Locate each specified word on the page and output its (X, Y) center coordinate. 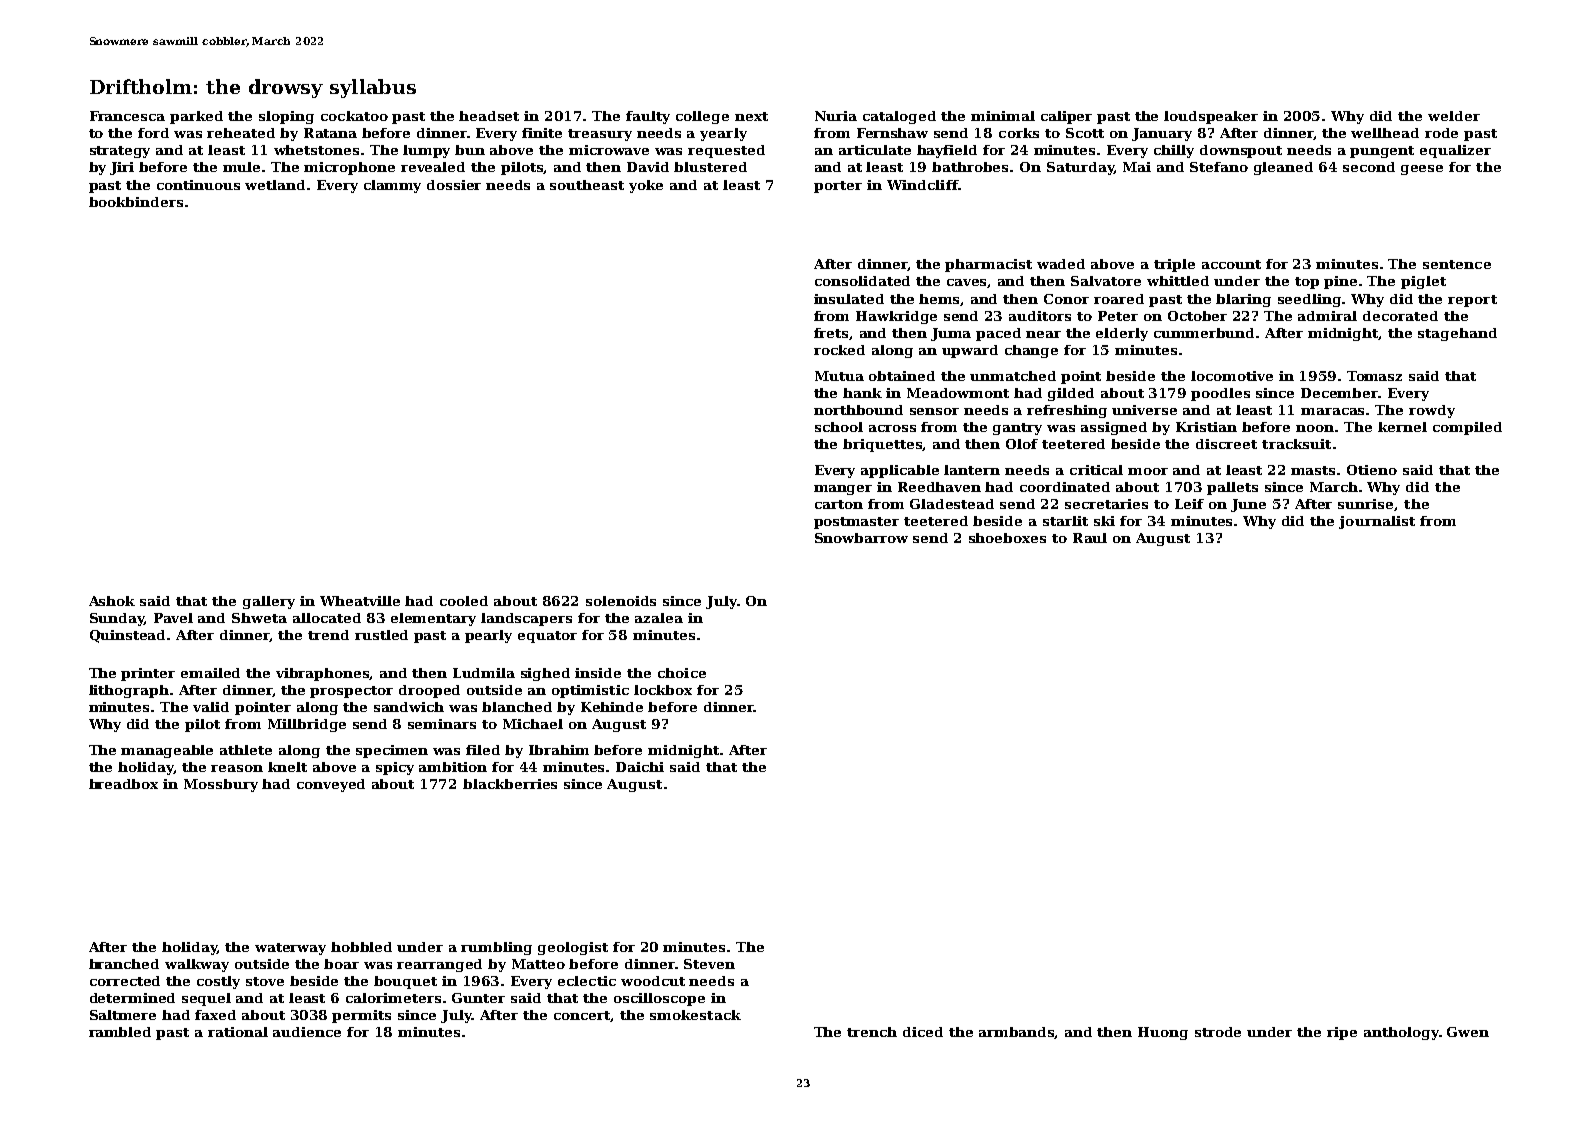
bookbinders (136, 202)
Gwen (1468, 1032)
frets (832, 334)
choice (682, 673)
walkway (197, 965)
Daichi (640, 767)
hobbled (361, 947)
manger (843, 490)
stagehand (1457, 334)
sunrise (1365, 504)
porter (838, 187)
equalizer (1455, 151)
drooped (429, 691)
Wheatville (360, 601)
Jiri (122, 168)
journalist (1377, 522)
